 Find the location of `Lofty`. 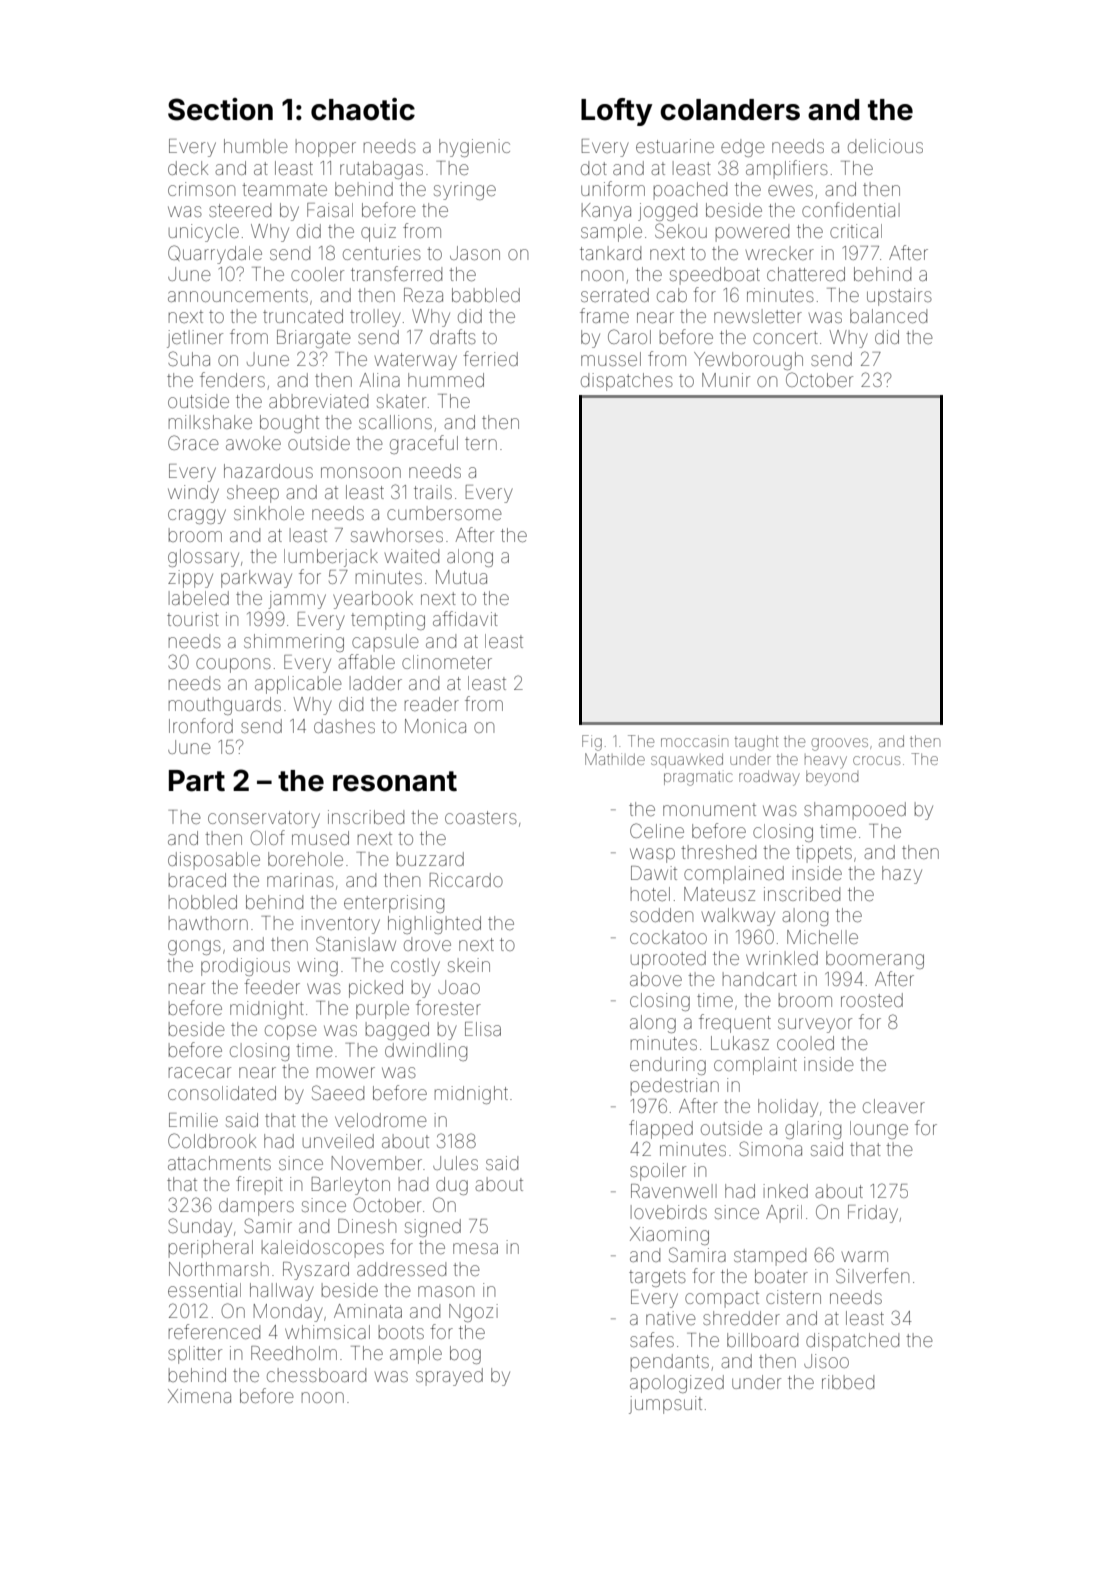

Lofty is located at coordinates (616, 112).
